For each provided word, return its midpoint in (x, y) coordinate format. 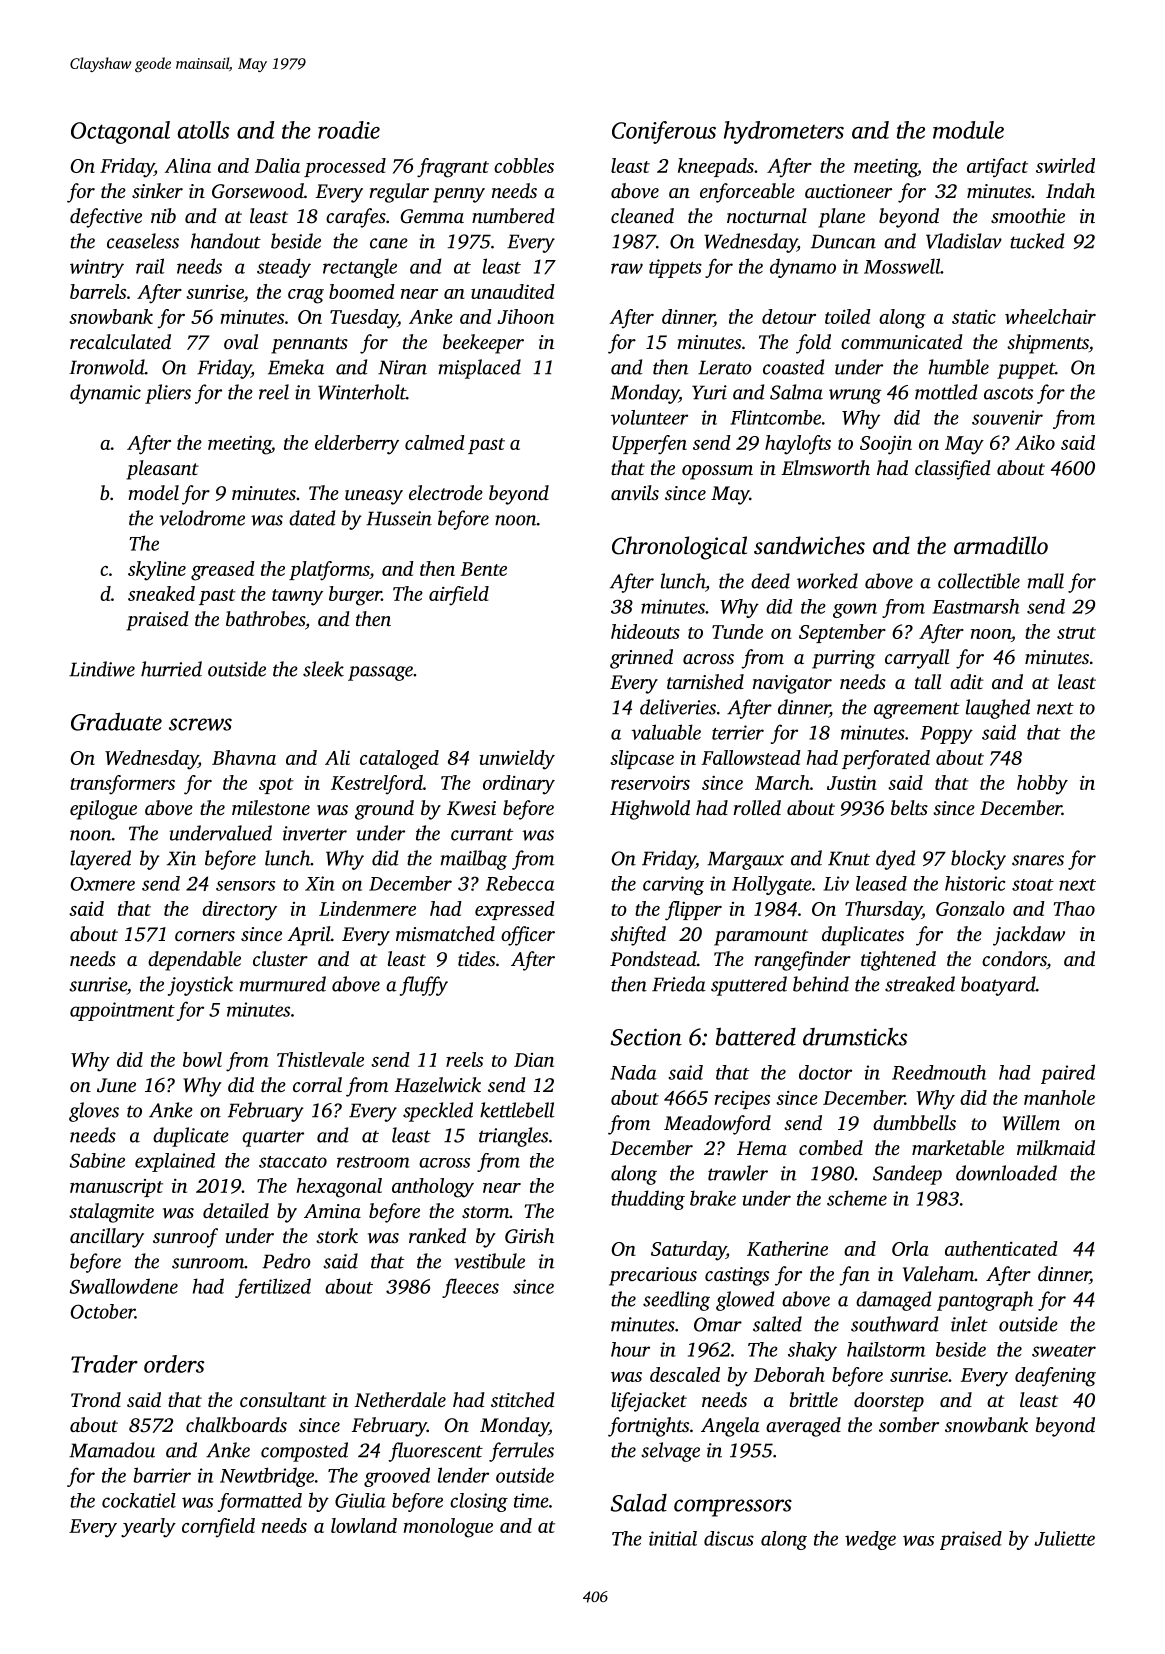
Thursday (883, 911)
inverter (315, 833)
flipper (693, 911)
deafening (1055, 1377)
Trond (96, 1399)
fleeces (470, 1288)
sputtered (749, 986)
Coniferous (664, 132)
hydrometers (784, 132)
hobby (1042, 785)
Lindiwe (102, 669)
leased (881, 883)
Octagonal (120, 132)
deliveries (678, 707)
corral (317, 1084)
